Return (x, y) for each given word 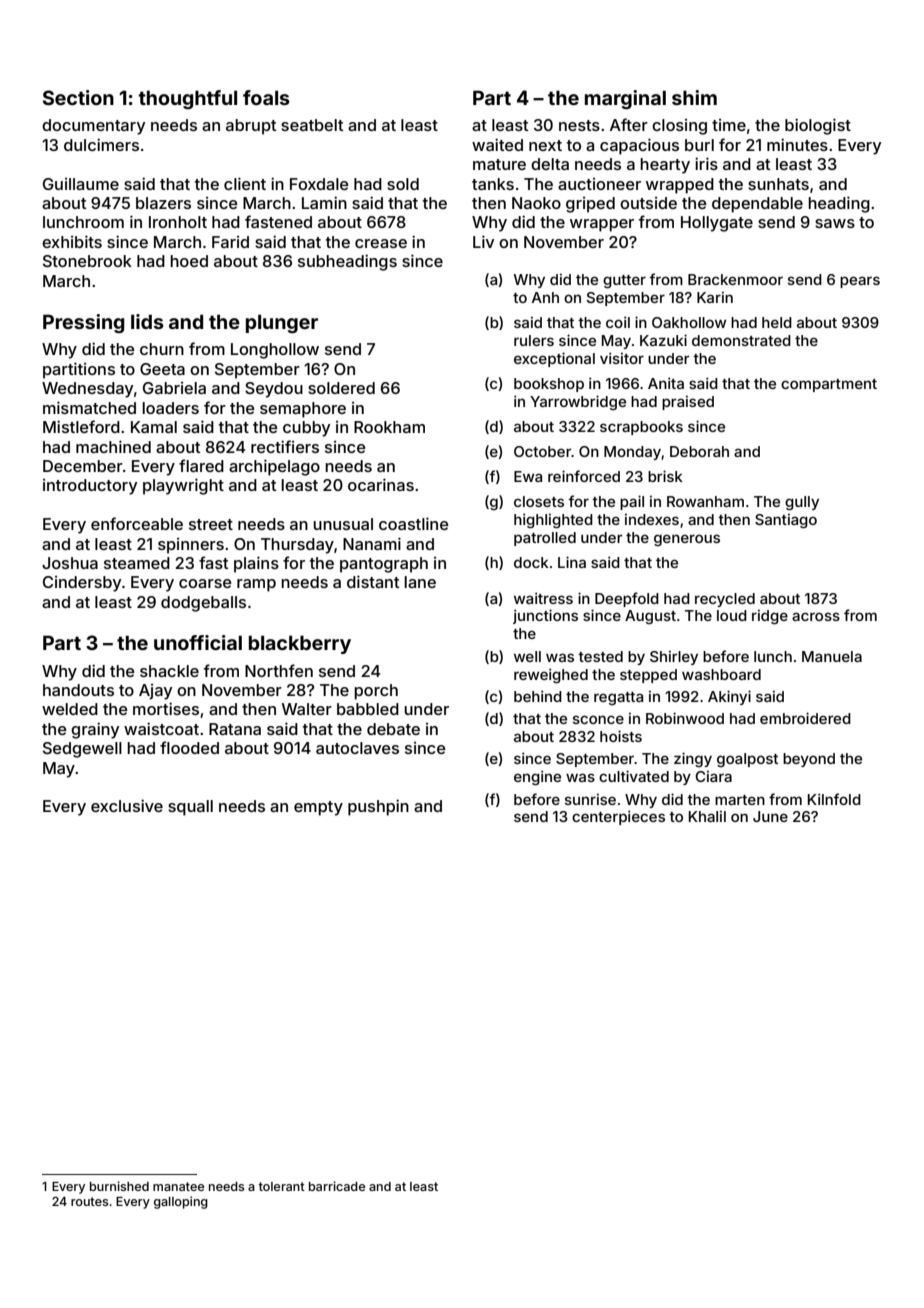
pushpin (378, 807)
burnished (119, 1186)
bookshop (549, 385)
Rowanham (705, 501)
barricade (337, 1186)
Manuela (832, 656)
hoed (189, 261)
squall (190, 808)
